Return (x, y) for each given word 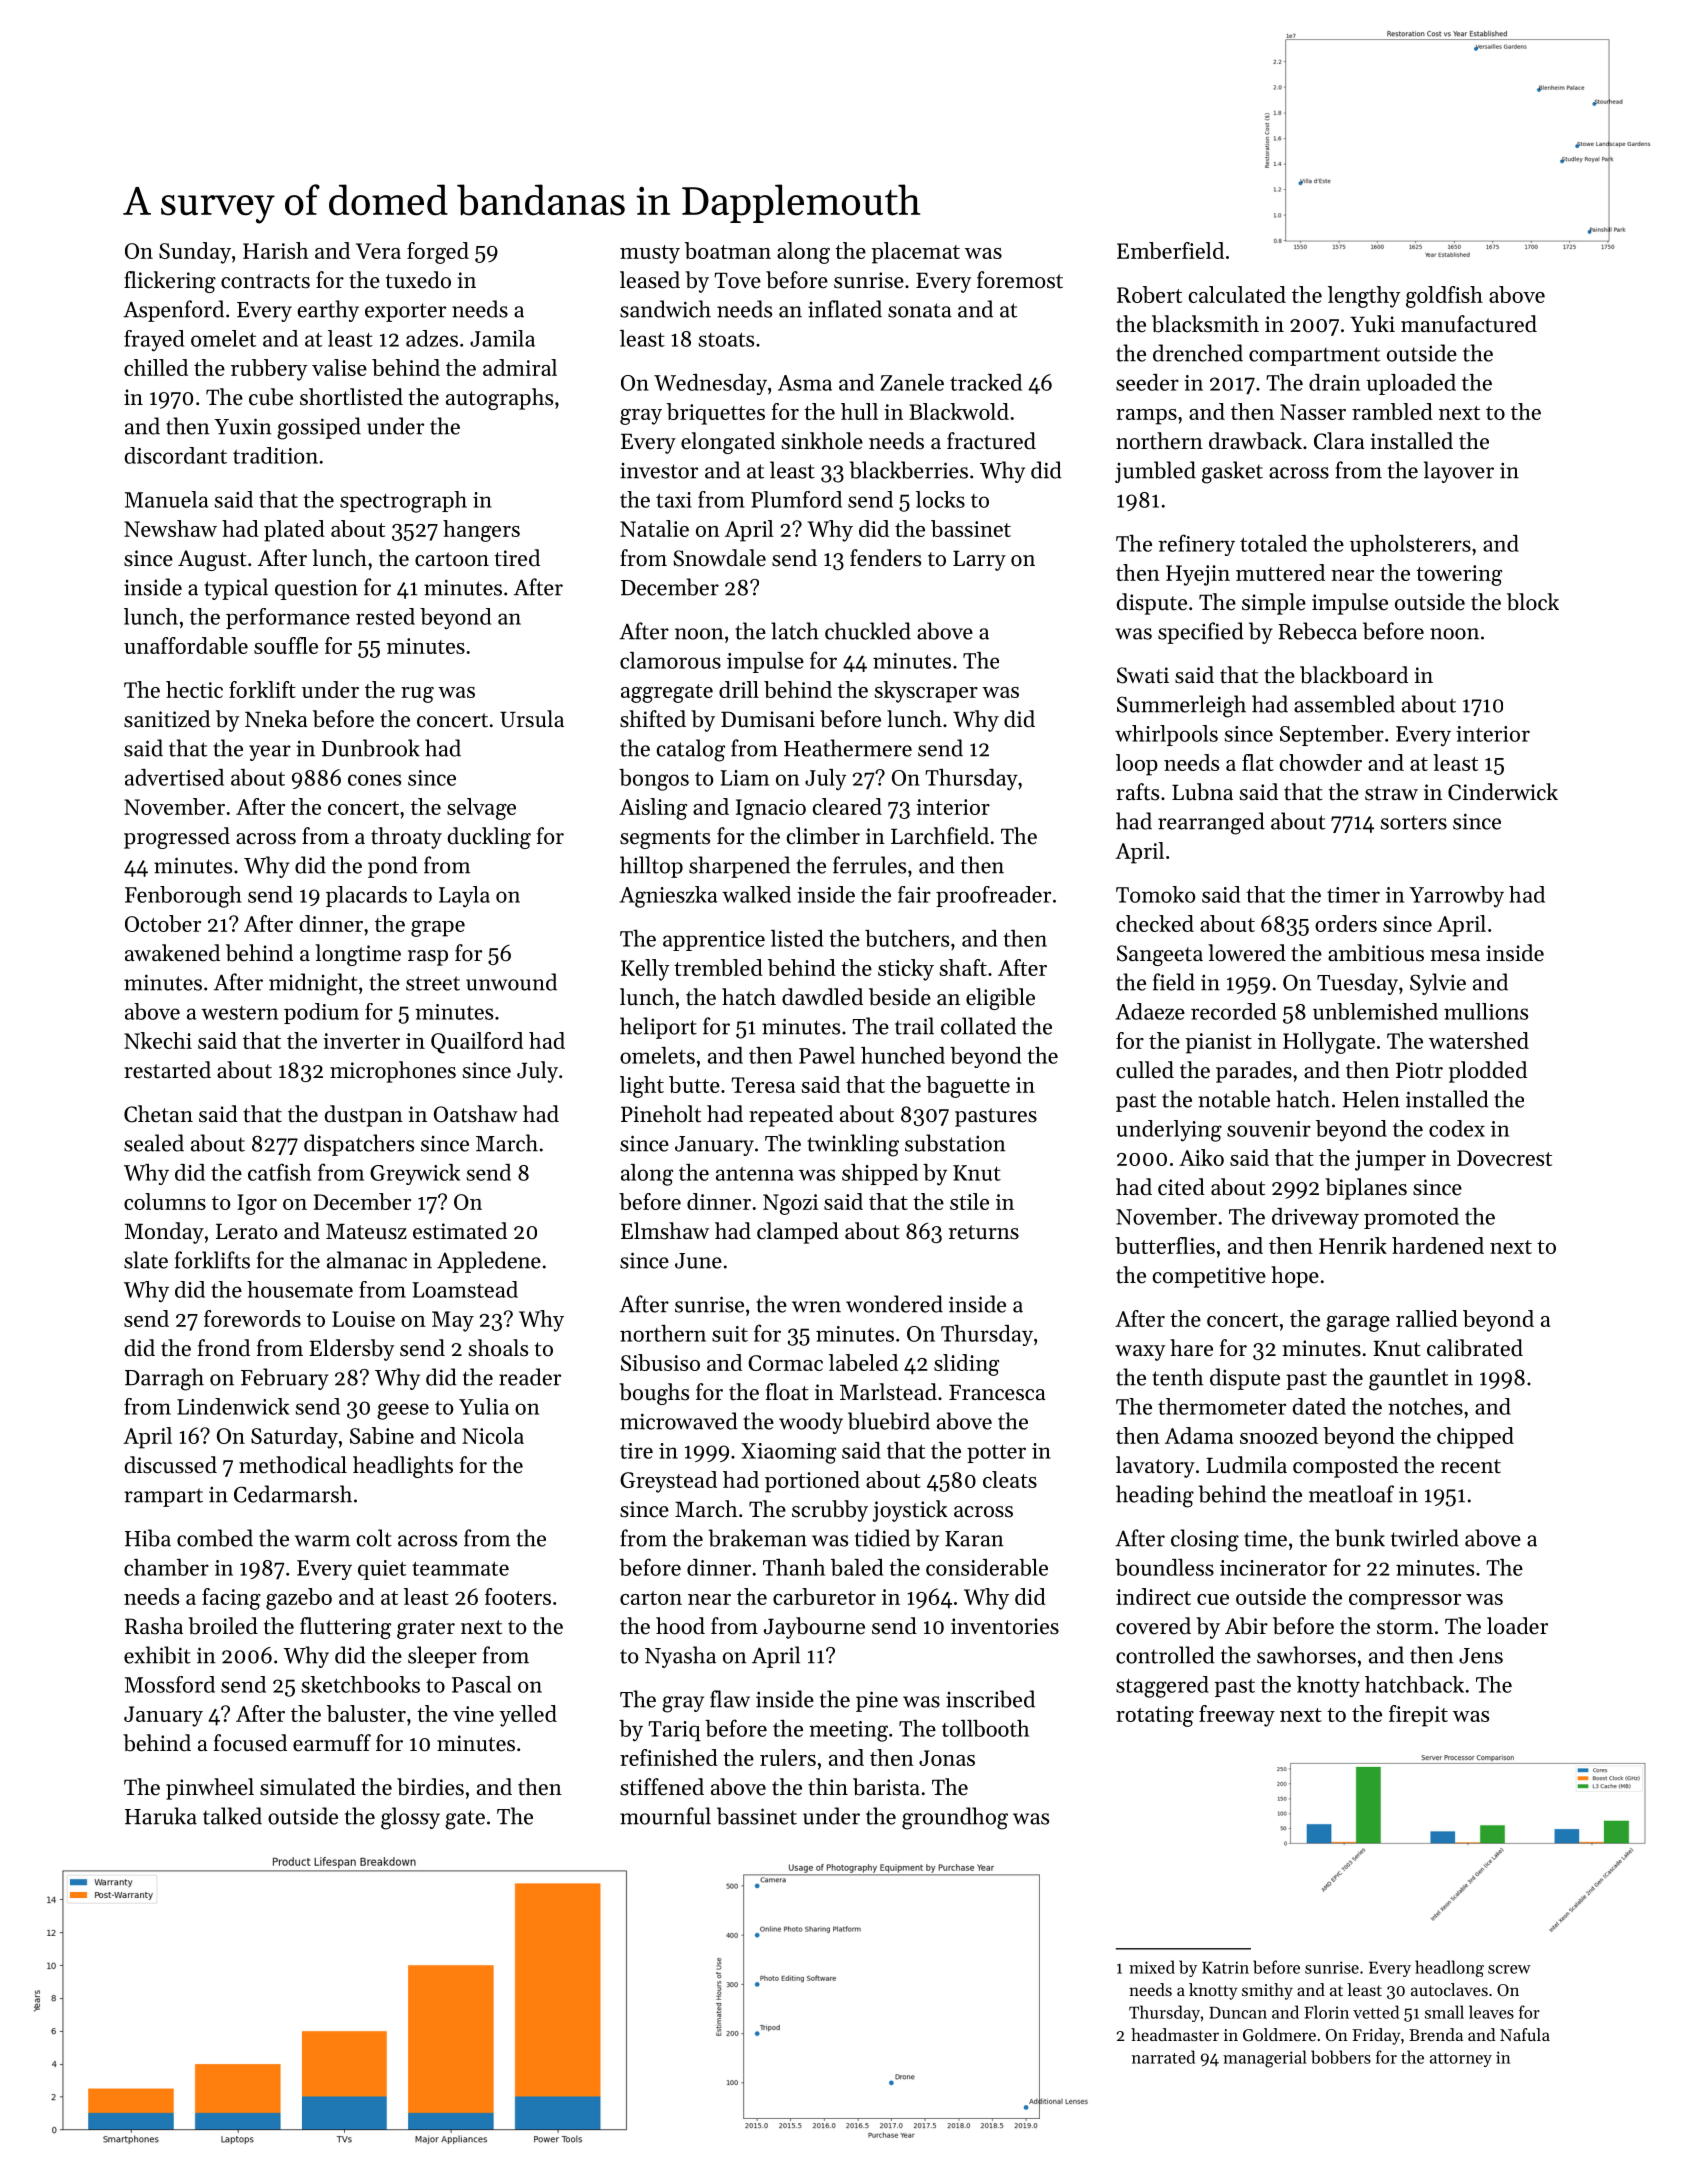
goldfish (1444, 297)
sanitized (167, 719)
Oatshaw (476, 1114)
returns (984, 1232)
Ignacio (771, 809)
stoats (726, 340)
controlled (1165, 1655)
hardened (1438, 1245)
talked (232, 1816)
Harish (276, 250)
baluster (366, 1713)
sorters (1414, 822)
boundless (1164, 1567)
